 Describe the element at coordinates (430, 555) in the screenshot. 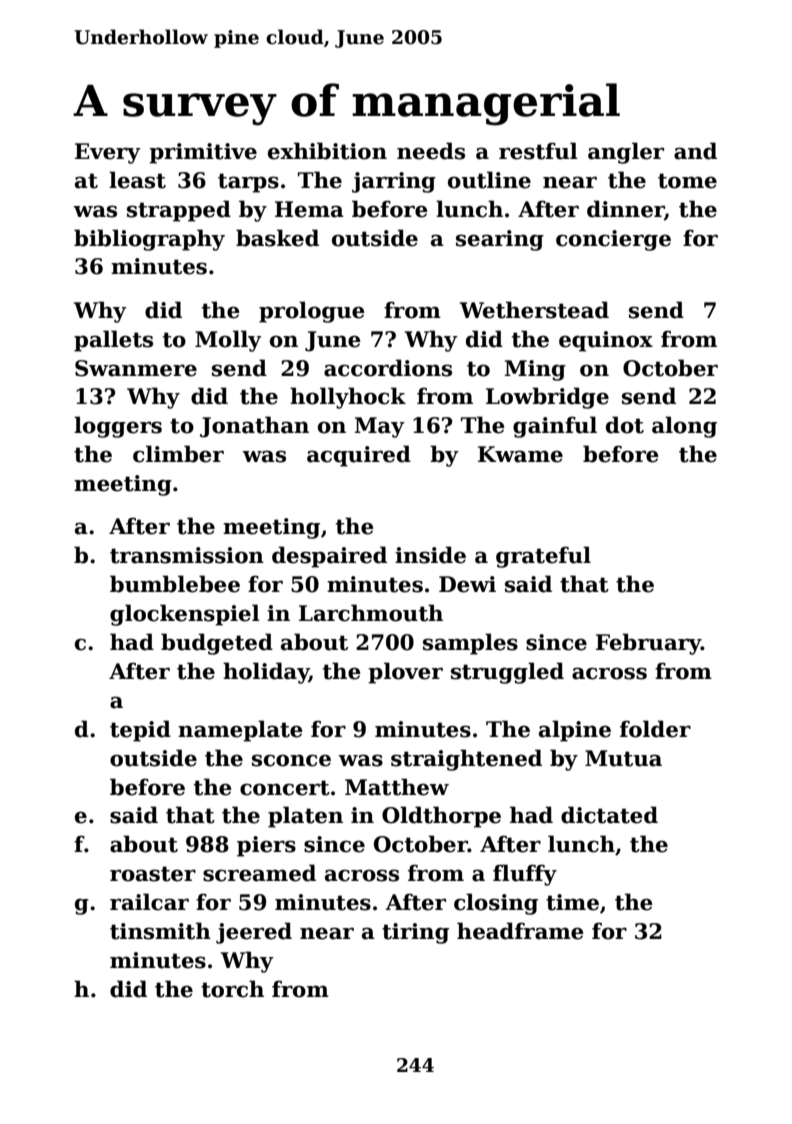

I see `inside` at that location.
